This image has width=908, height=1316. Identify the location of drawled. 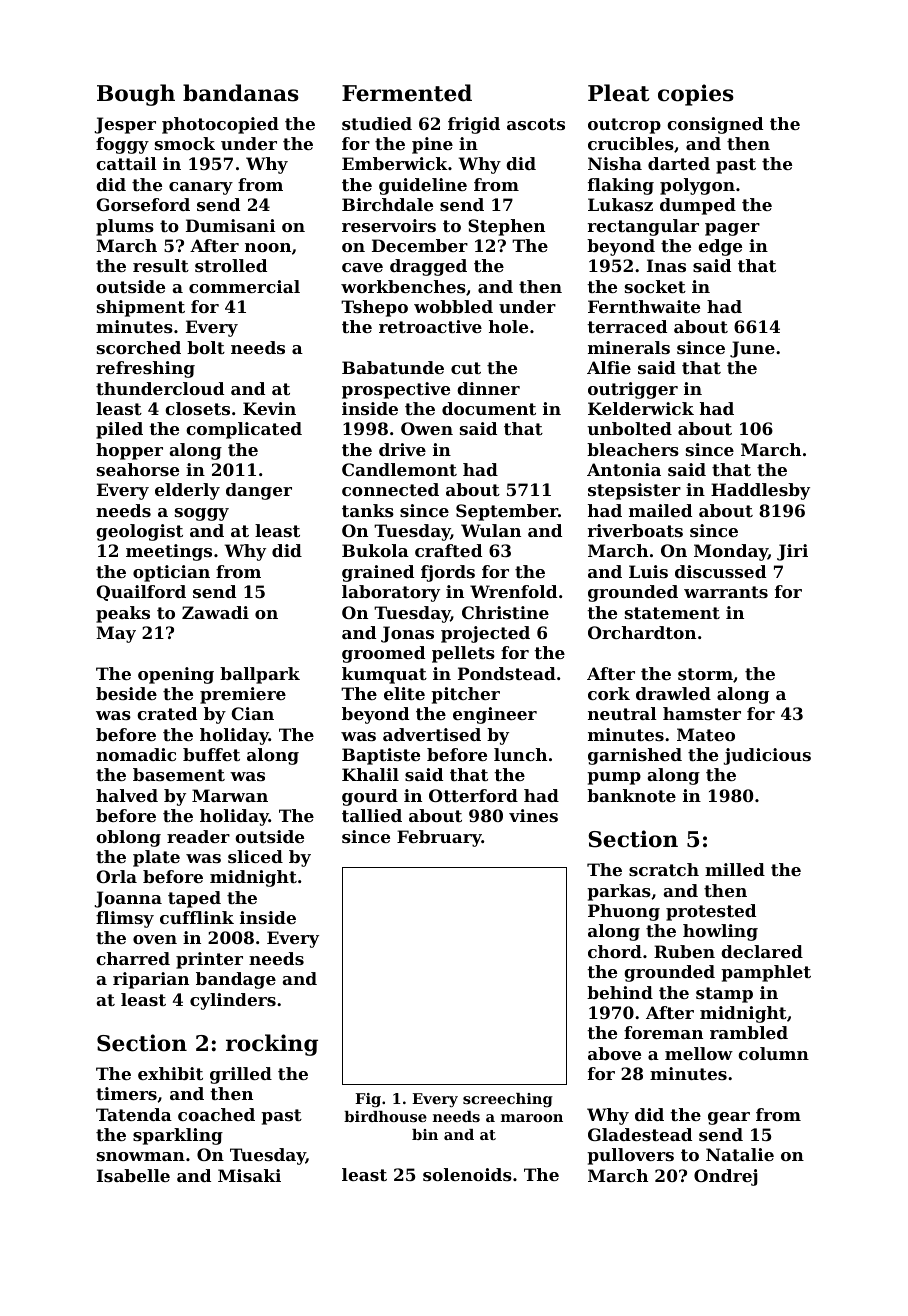
(673, 693).
